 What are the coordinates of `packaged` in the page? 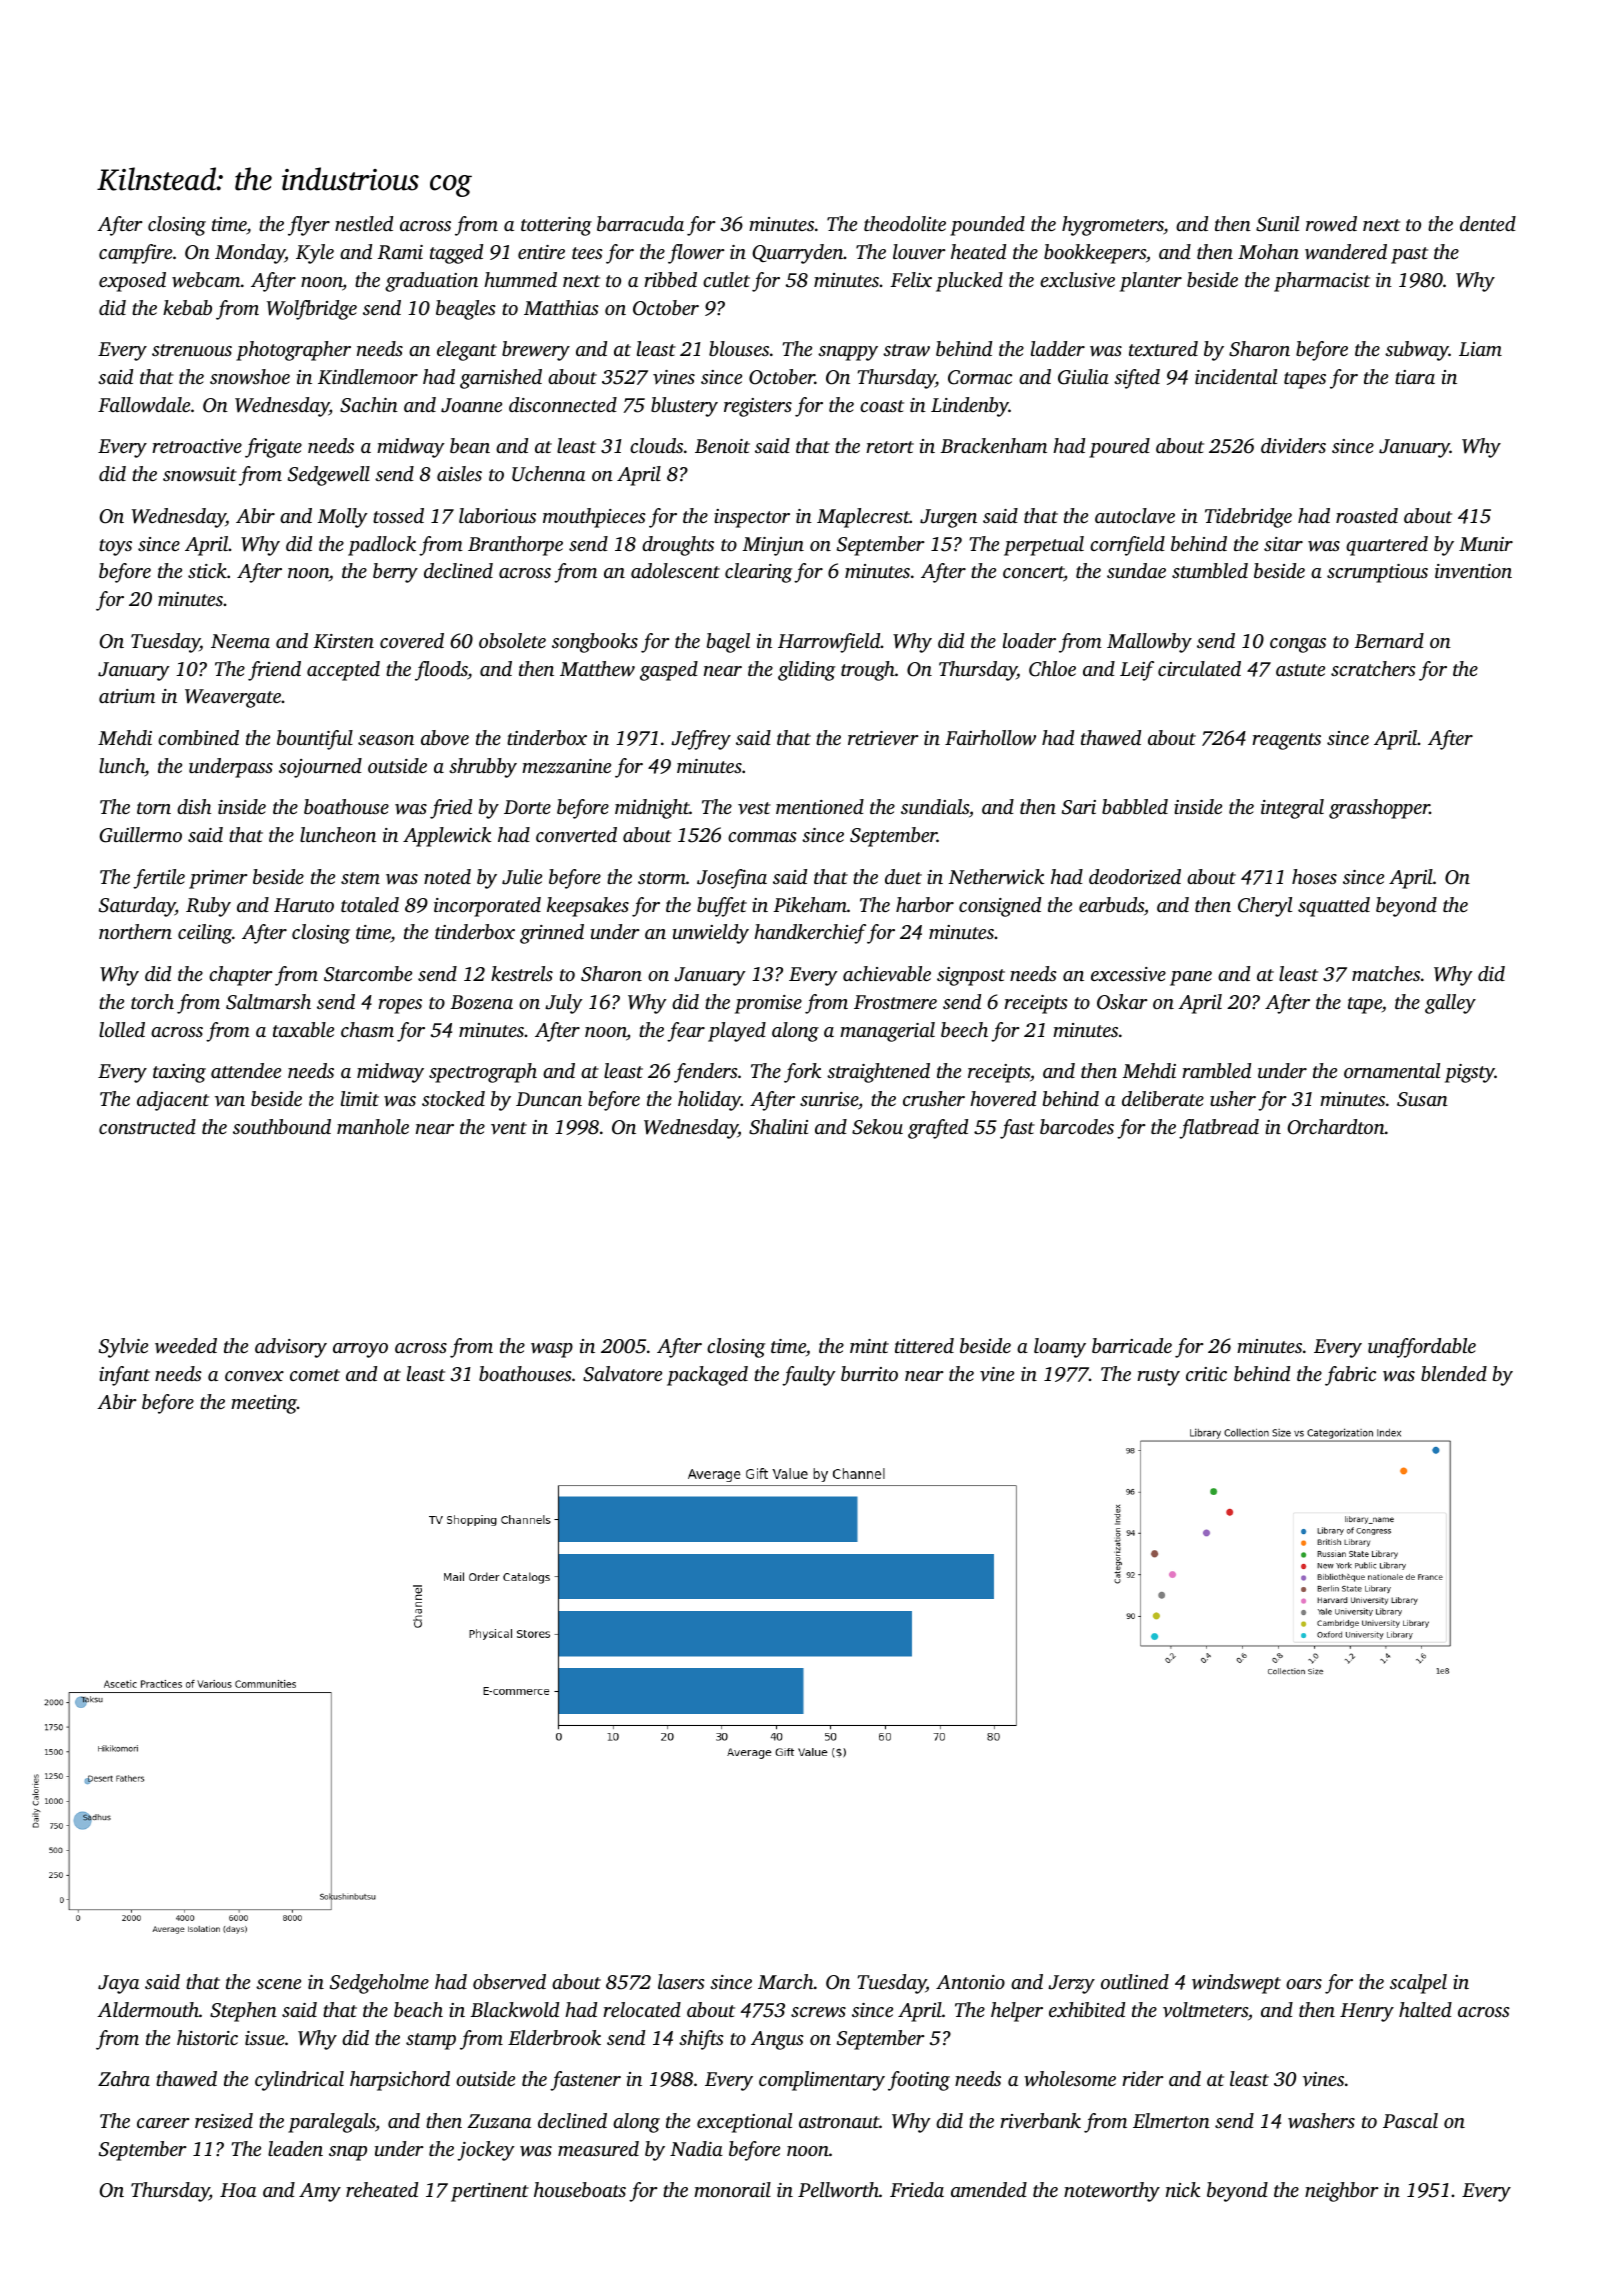 It's located at (707, 1376).
